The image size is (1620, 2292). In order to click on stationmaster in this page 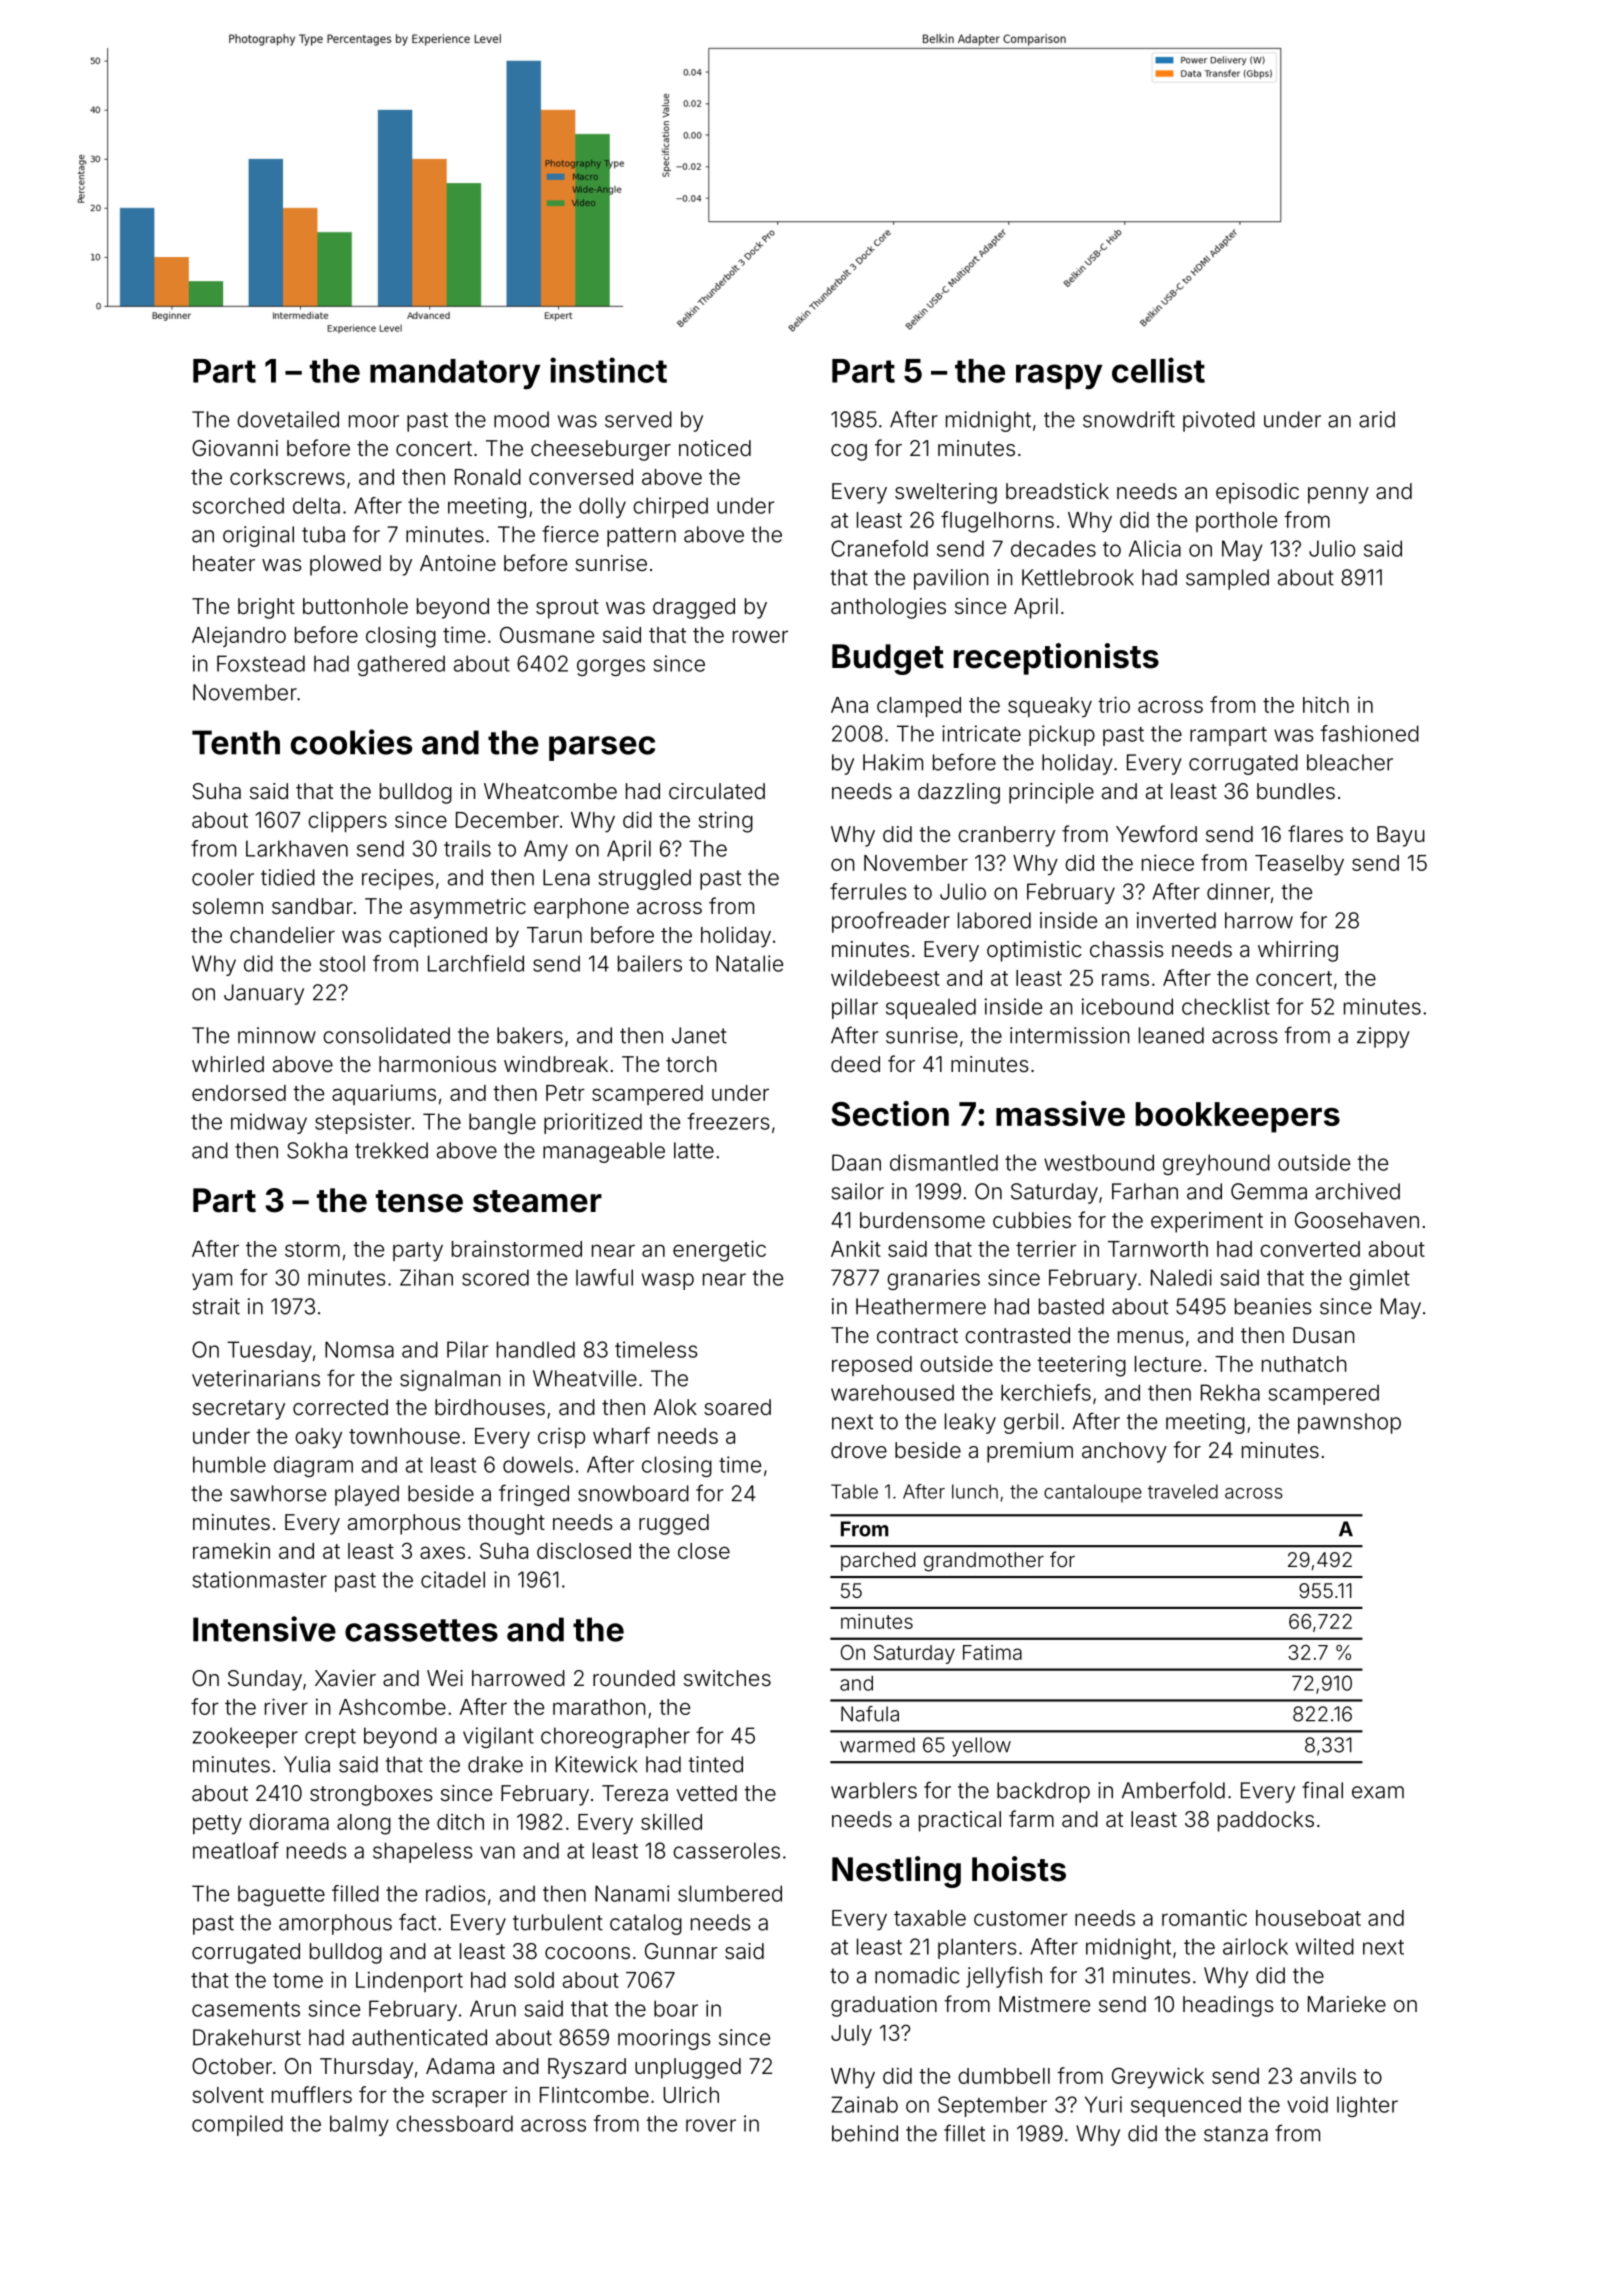, I will do `click(260, 1579)`.
